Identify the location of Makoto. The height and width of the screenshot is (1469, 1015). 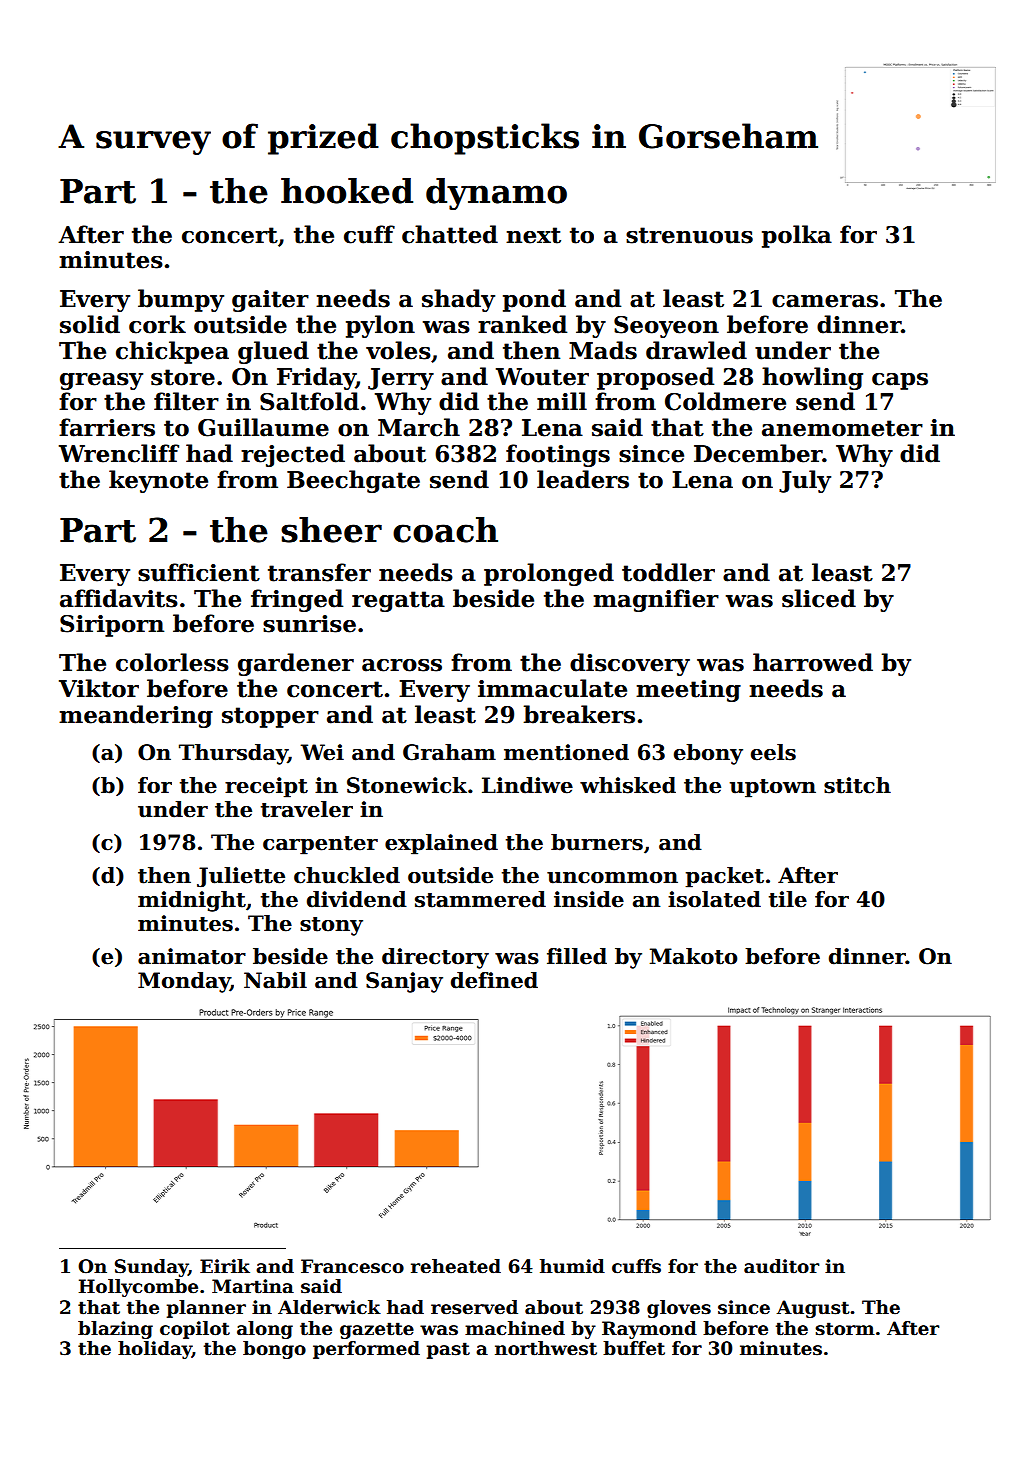
(694, 956).
